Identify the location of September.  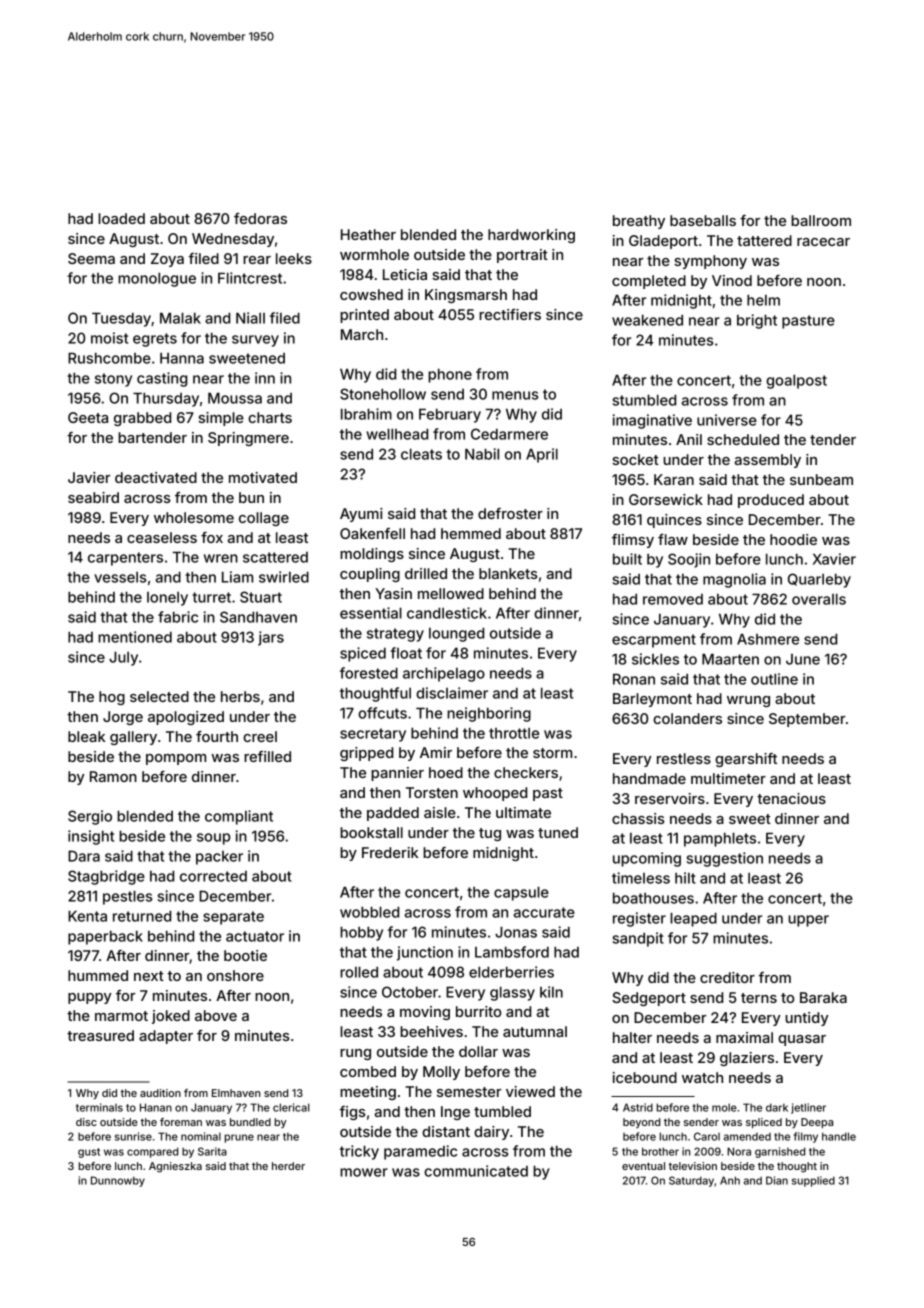
(807, 720).
